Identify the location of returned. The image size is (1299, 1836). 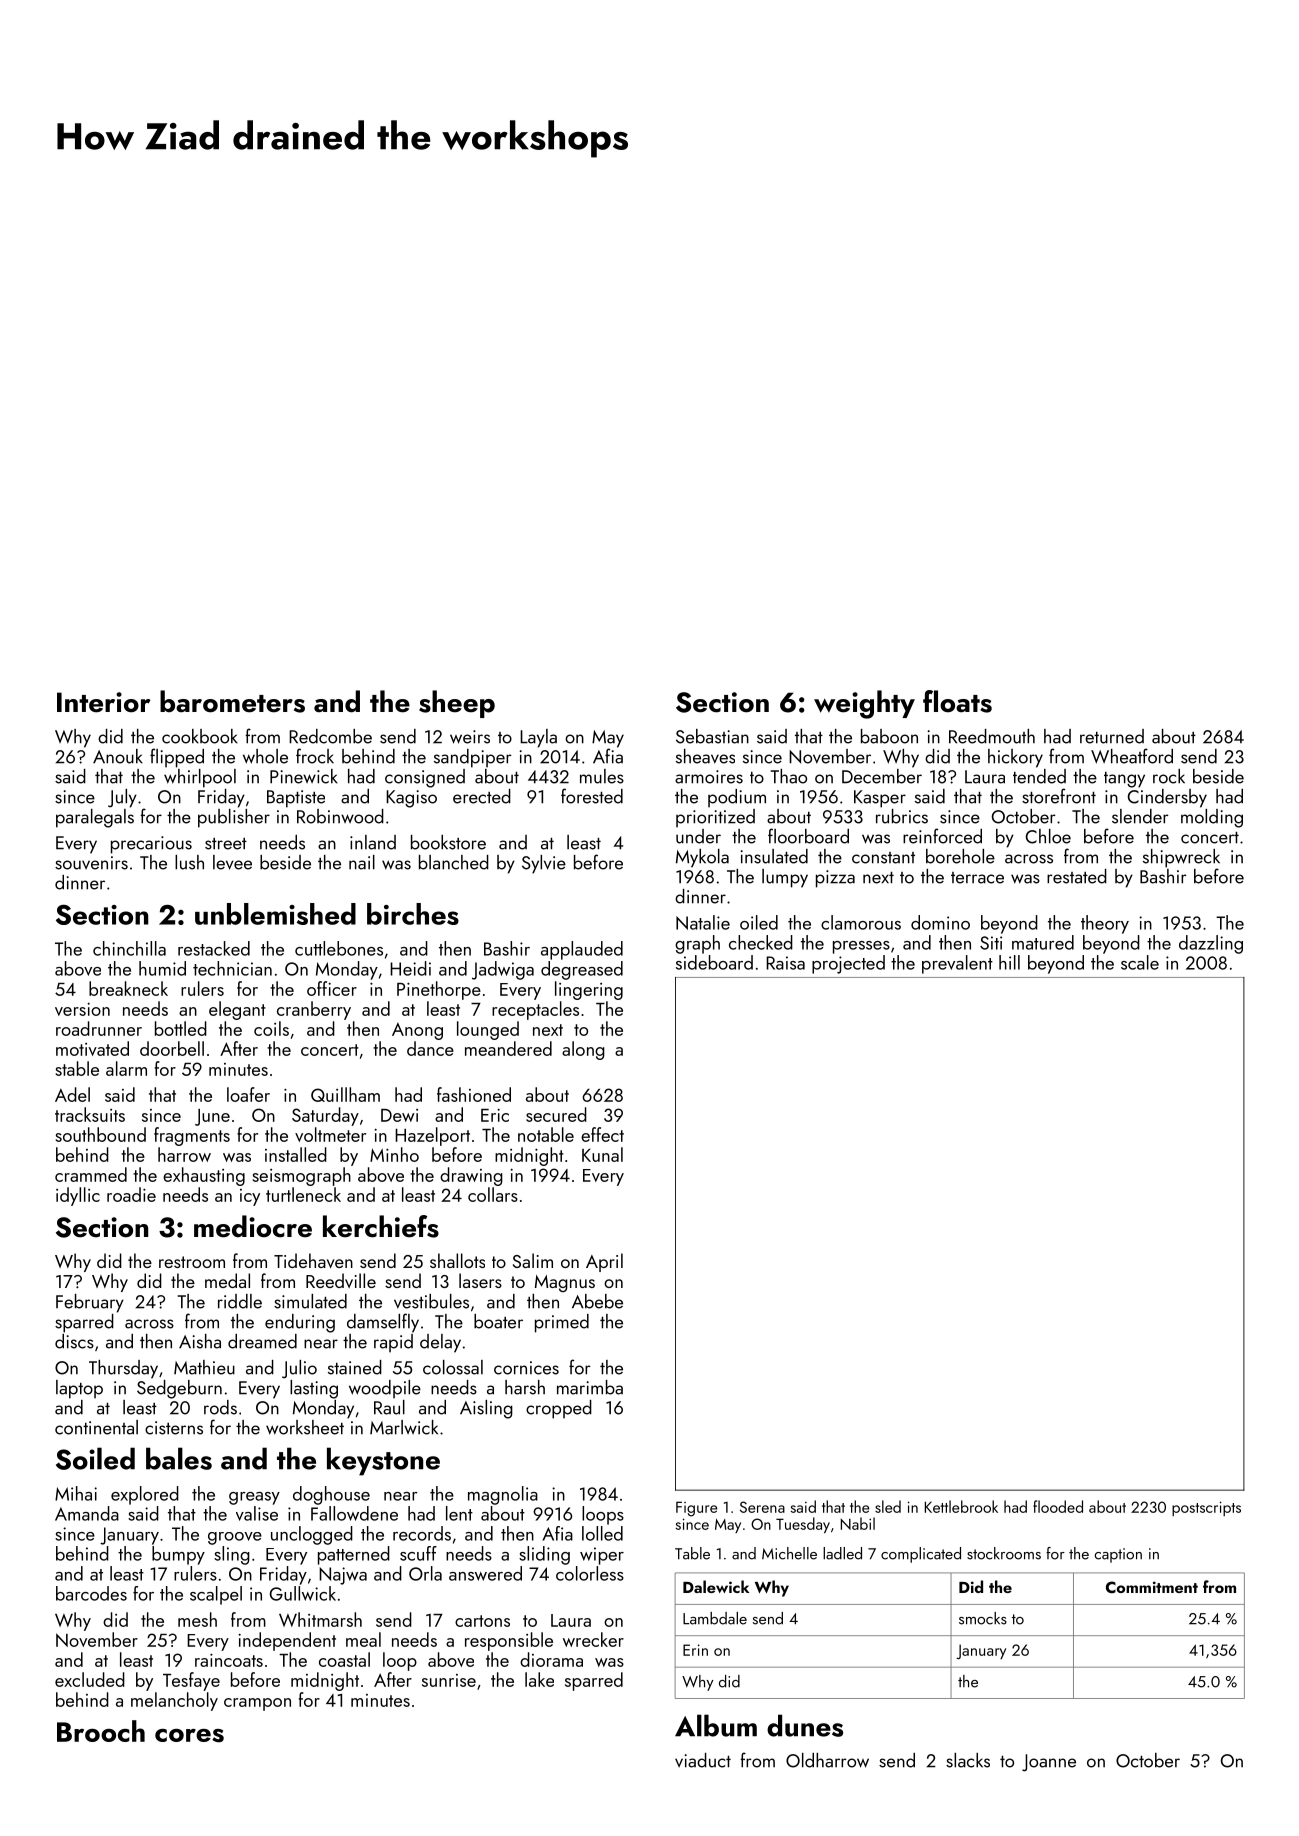
(1112, 736).
